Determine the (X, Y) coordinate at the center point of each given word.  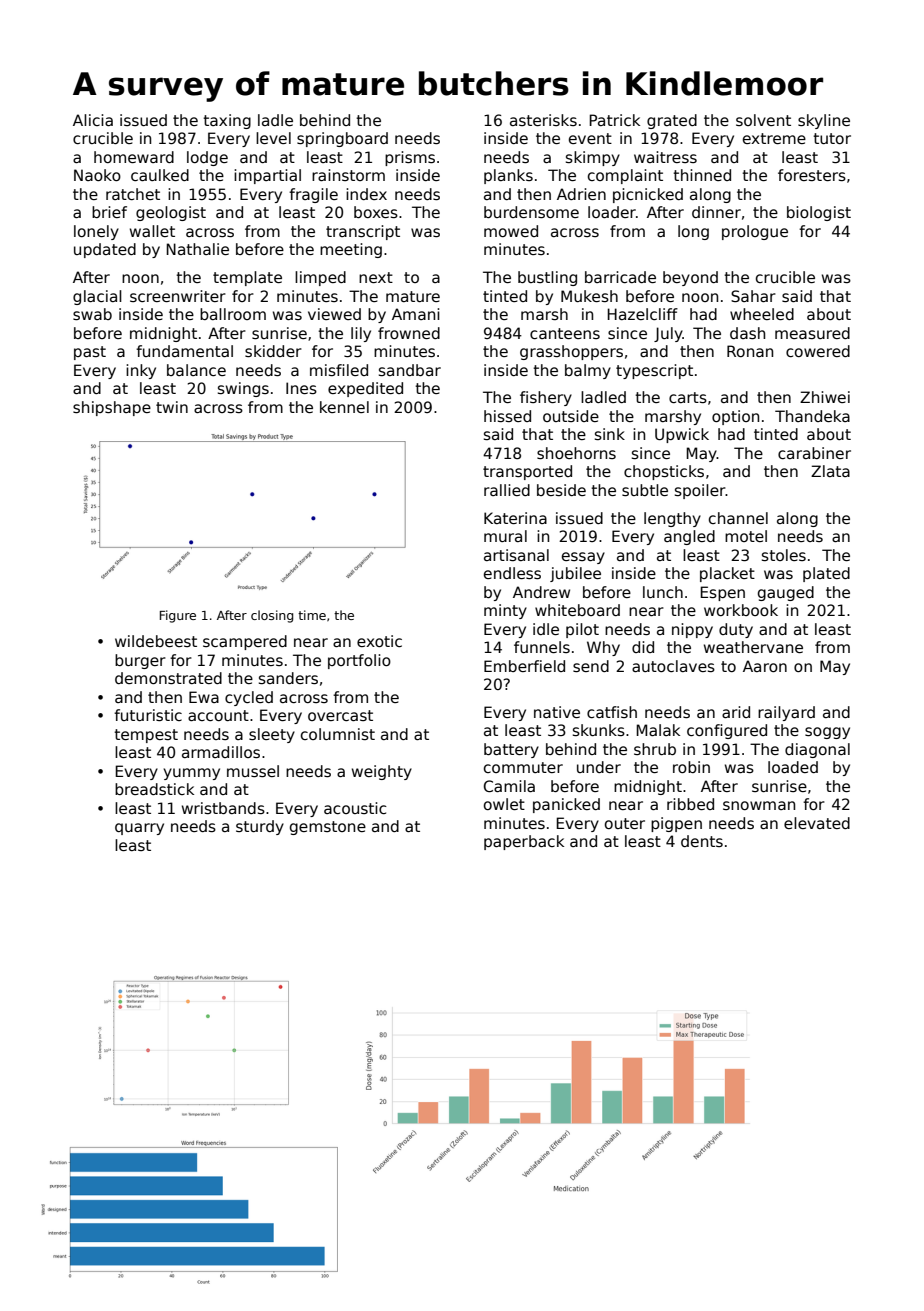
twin (172, 407)
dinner (716, 212)
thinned (702, 175)
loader (612, 212)
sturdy (260, 827)
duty (736, 630)
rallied (507, 490)
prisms (410, 158)
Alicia (93, 120)
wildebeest (156, 641)
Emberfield (524, 666)
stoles (784, 555)
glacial (97, 297)
